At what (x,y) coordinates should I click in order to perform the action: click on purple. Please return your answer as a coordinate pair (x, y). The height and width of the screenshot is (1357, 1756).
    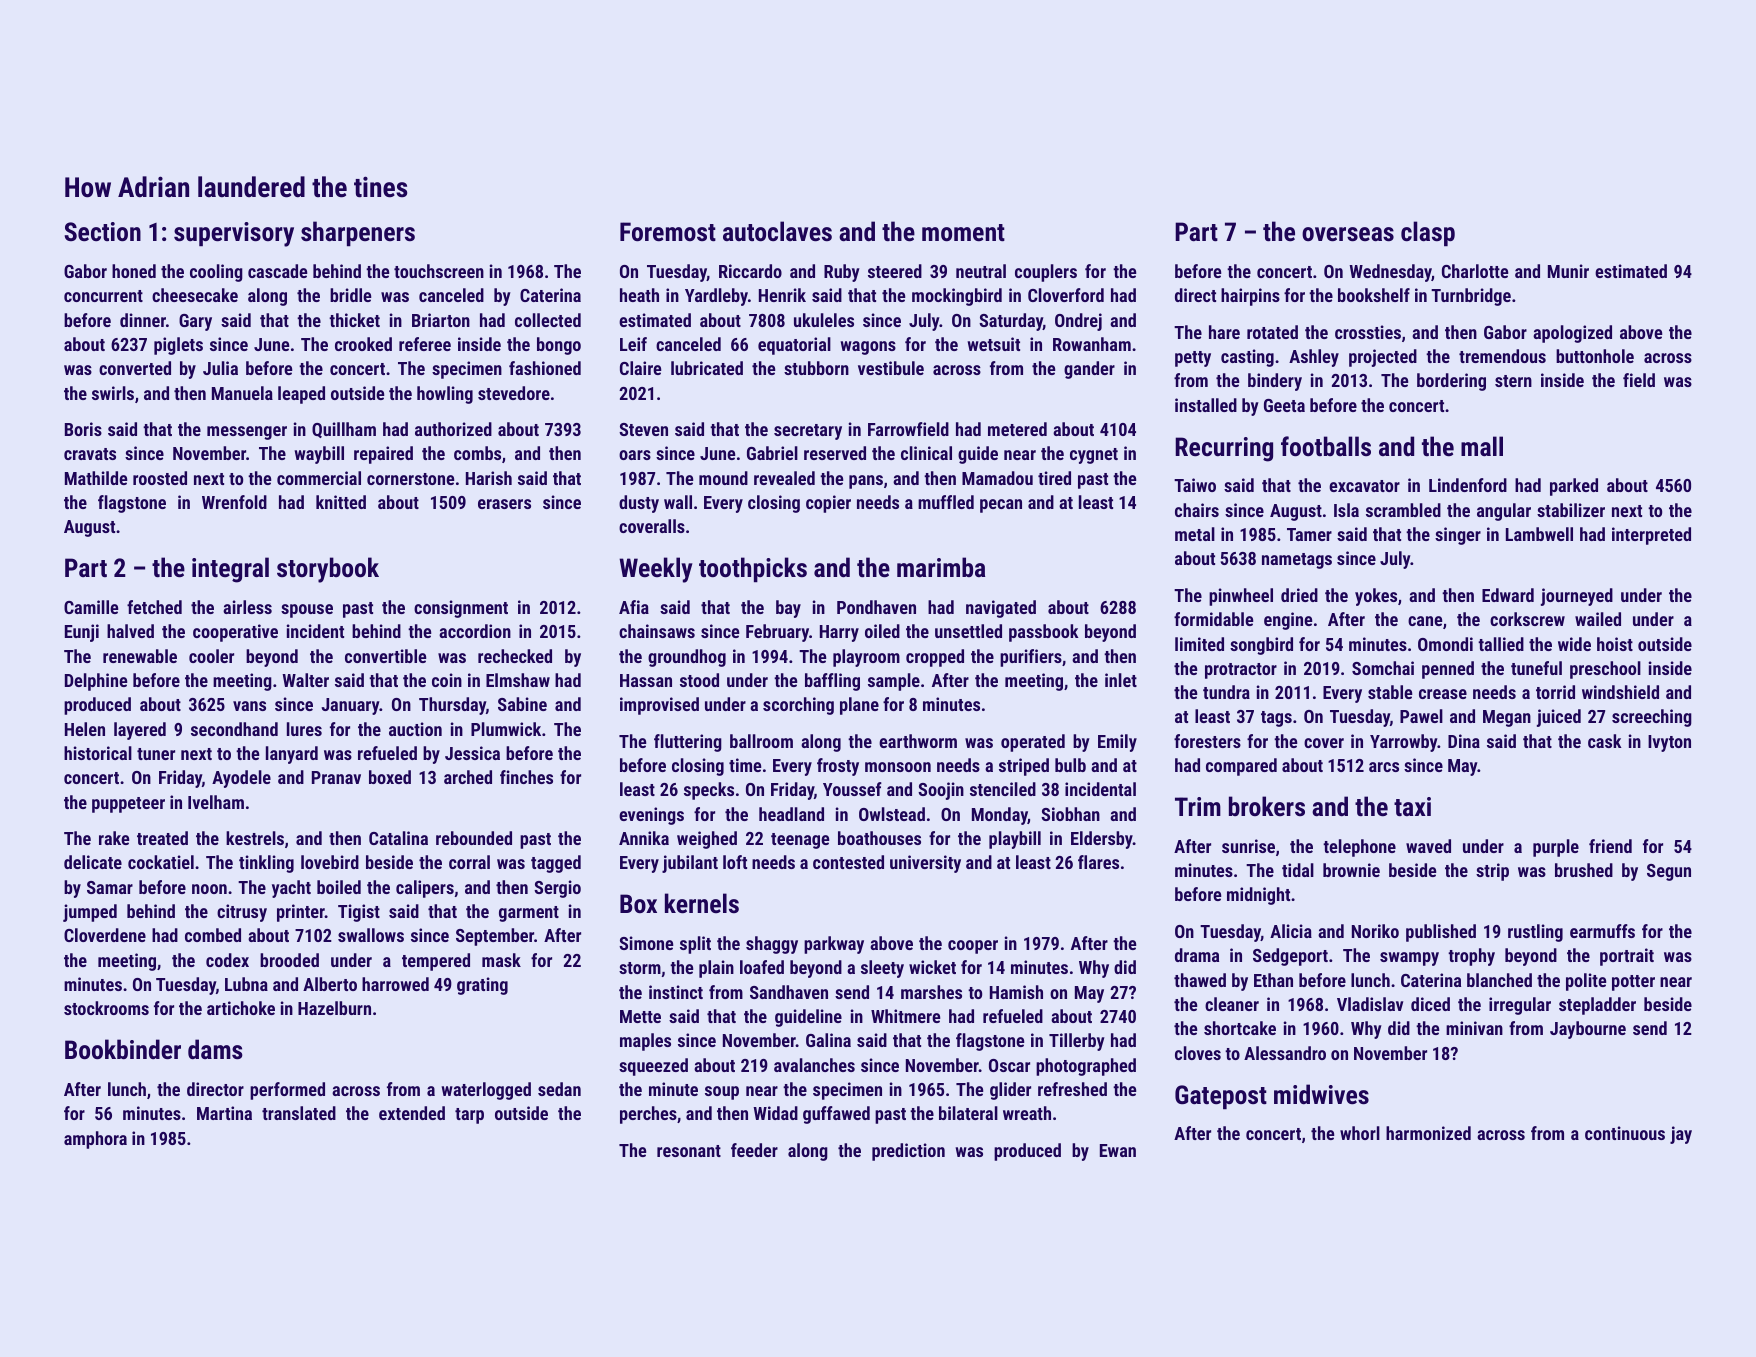
    Looking at the image, I should click on (1556, 848).
